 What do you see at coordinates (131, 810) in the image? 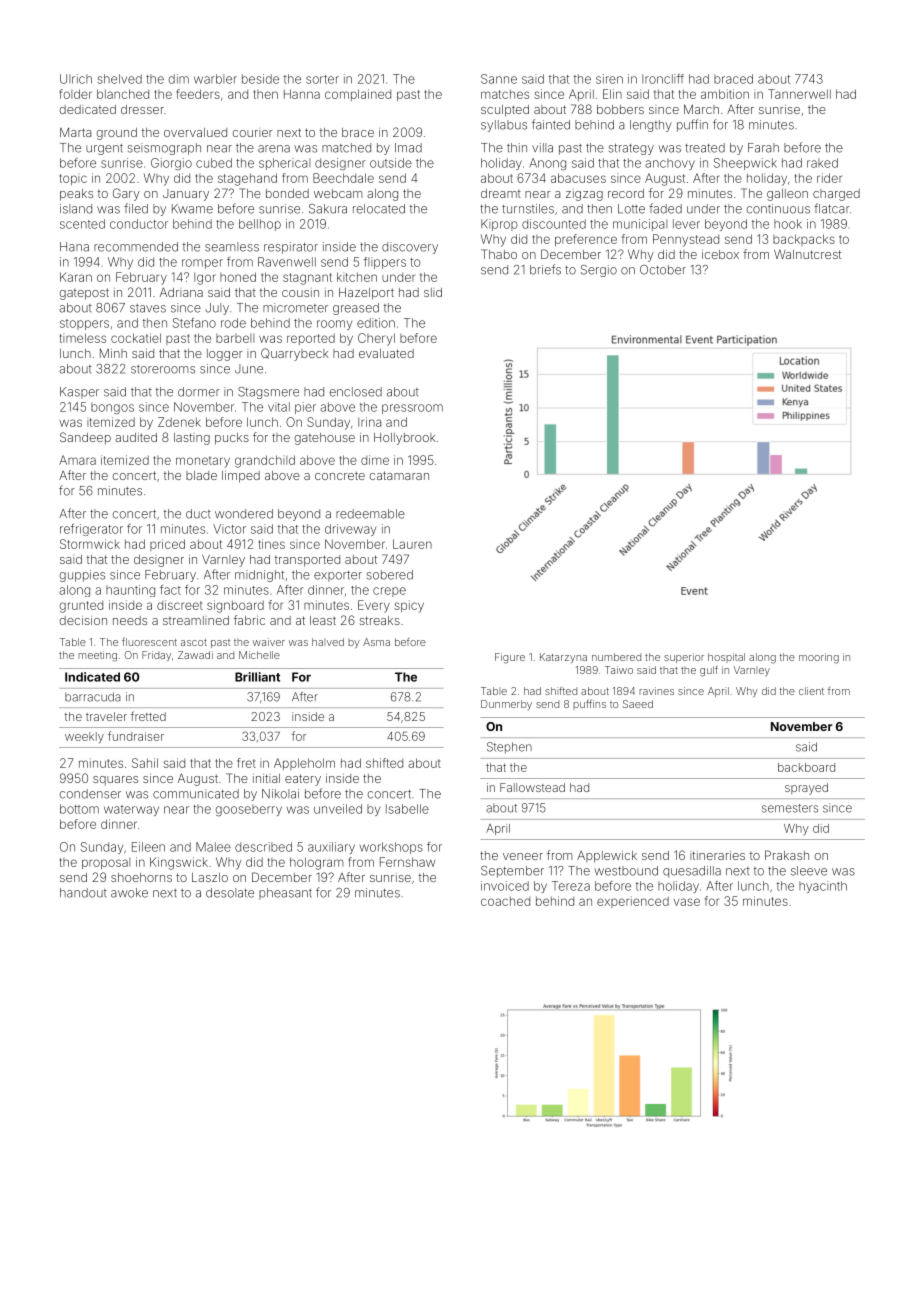
I see `waterway` at bounding box center [131, 810].
